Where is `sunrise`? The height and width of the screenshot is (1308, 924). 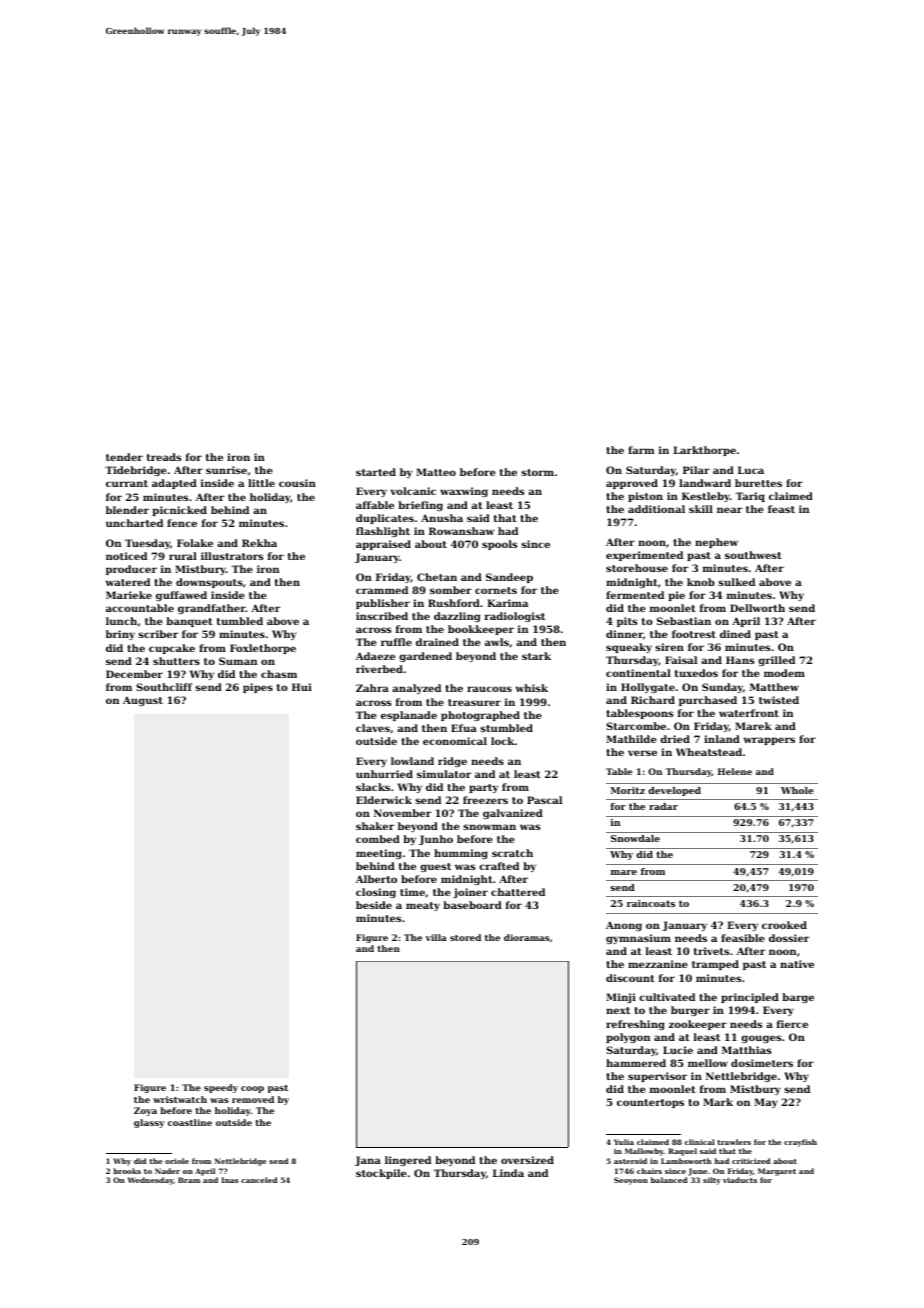 sunrise is located at coordinates (226, 470).
